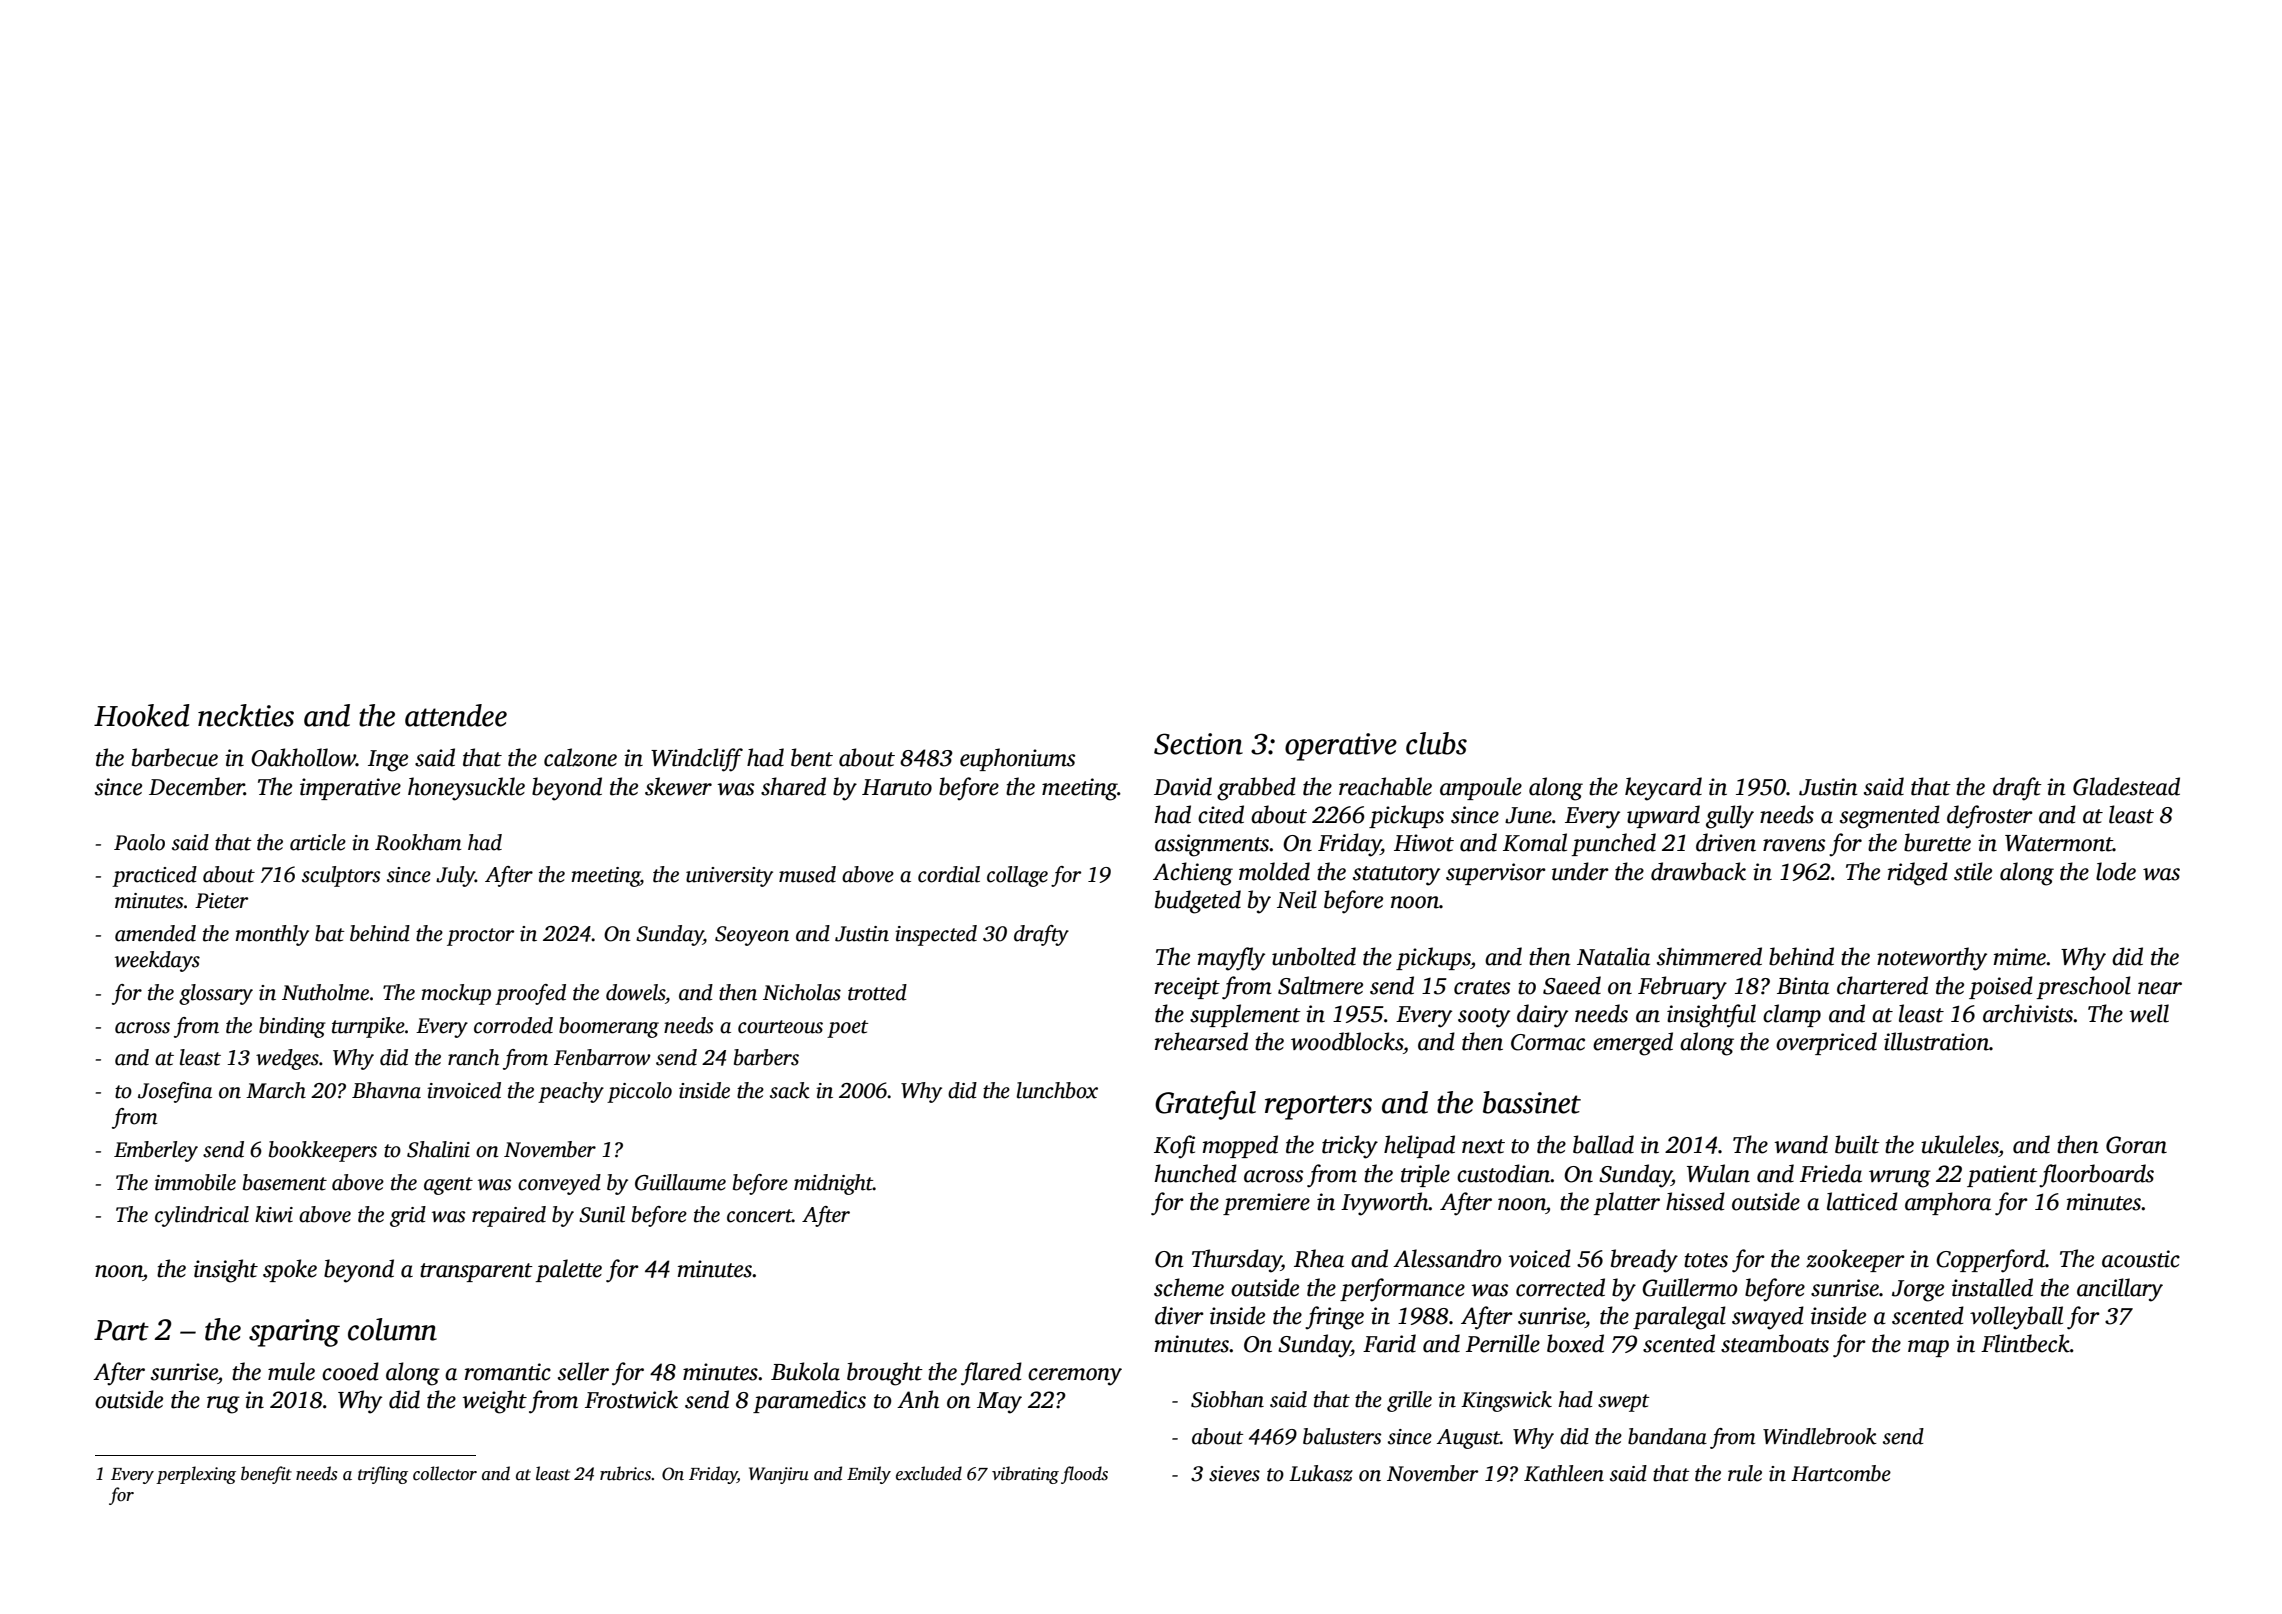 This screenshot has width=2282, height=1614. Describe the element at coordinates (2126, 786) in the screenshot. I see `Gladestead` at that location.
